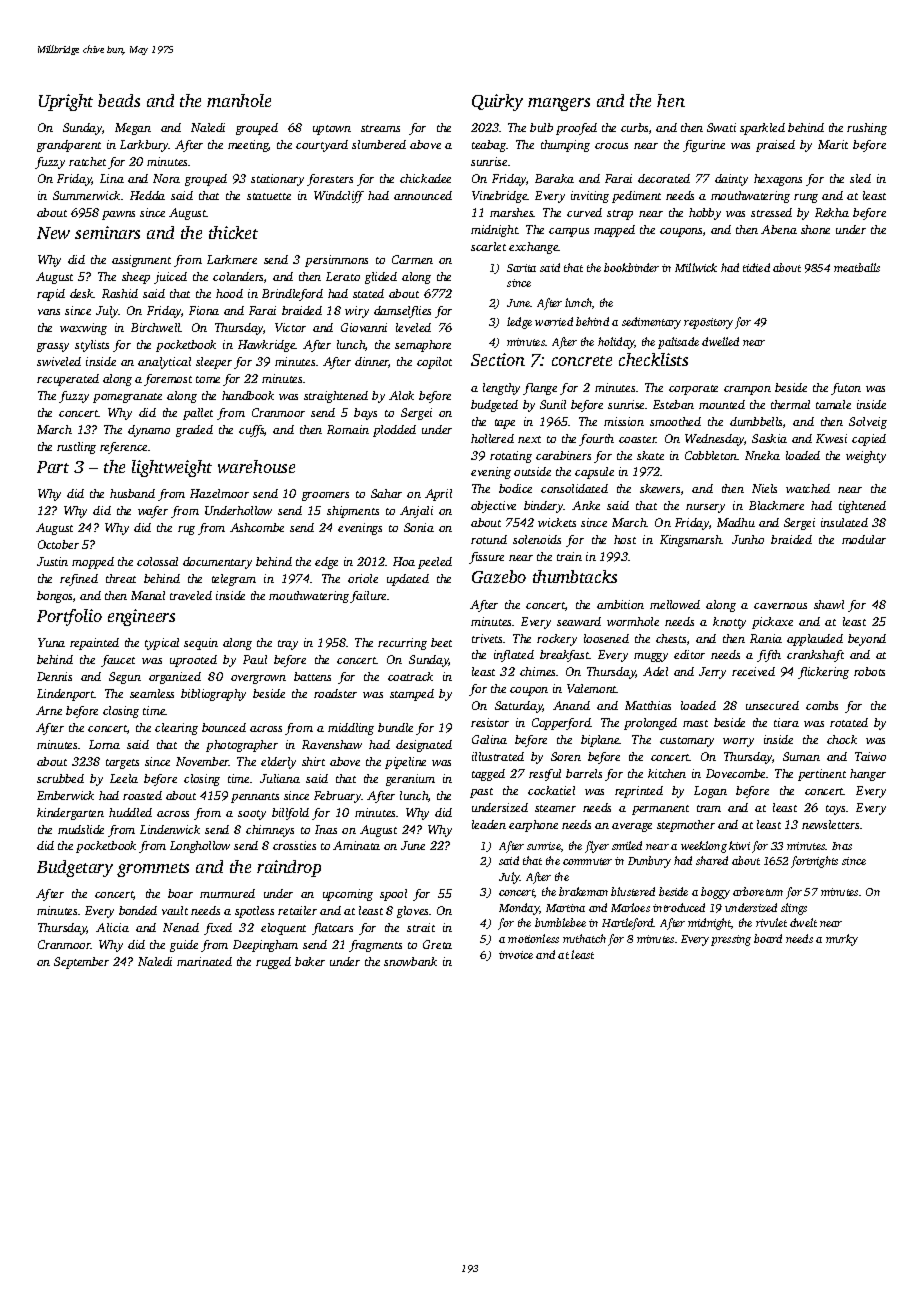 The width and height of the image is (924, 1308). Describe the element at coordinates (273, 963) in the image. I see `rugged` at that location.
